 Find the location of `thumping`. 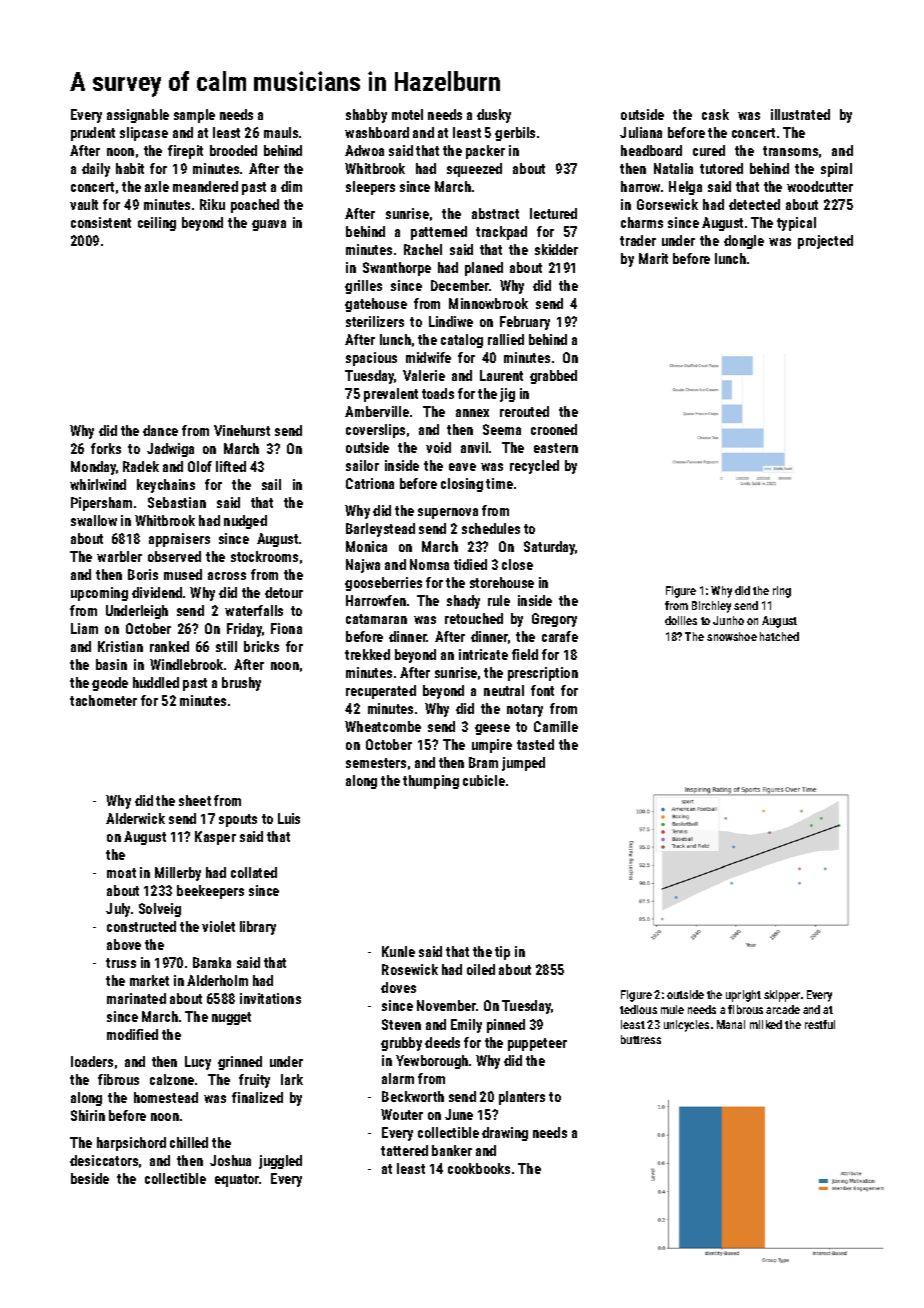

thumping is located at coordinates (431, 782).
